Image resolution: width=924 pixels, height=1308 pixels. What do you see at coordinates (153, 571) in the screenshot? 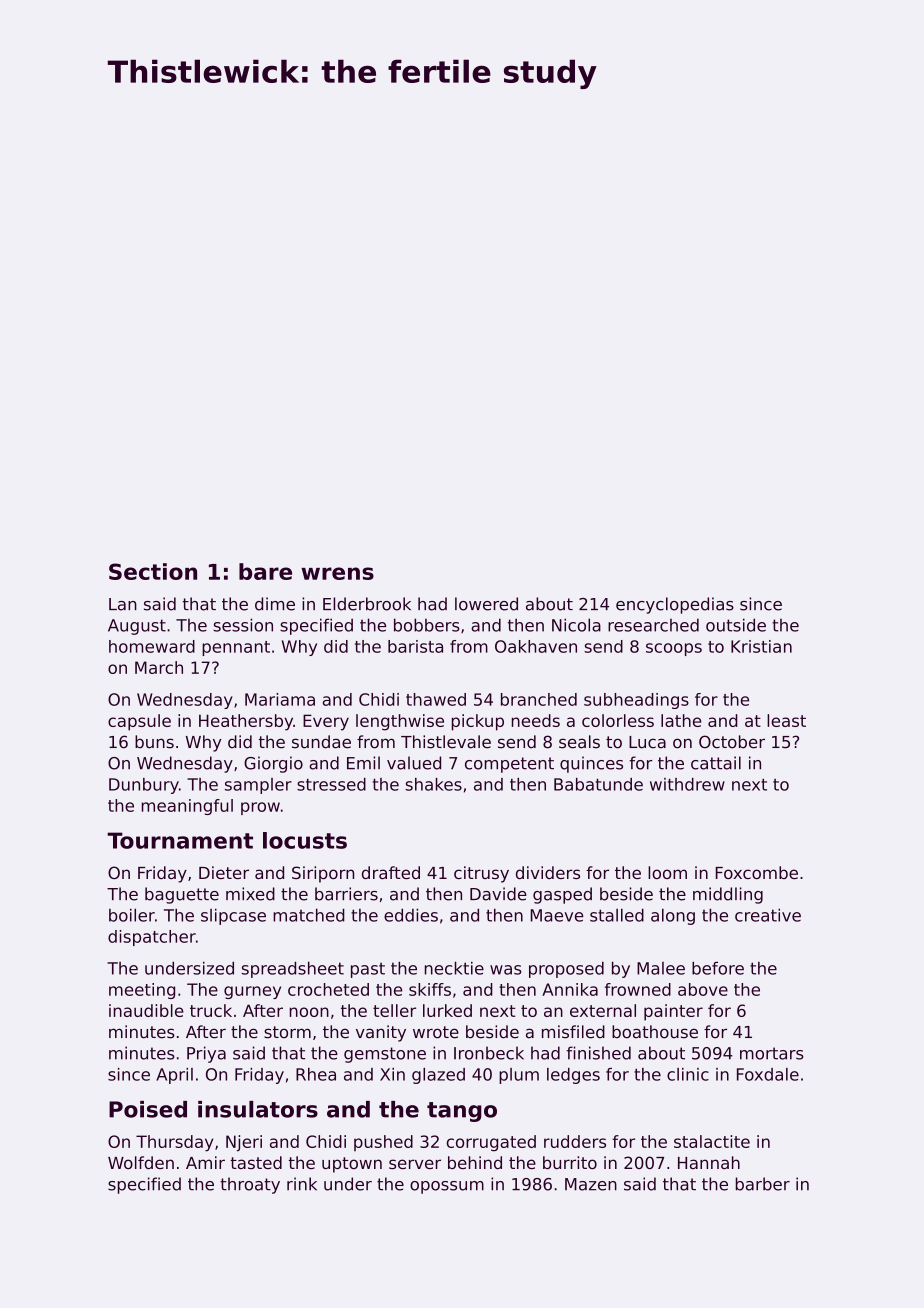
I see `Section` at bounding box center [153, 571].
